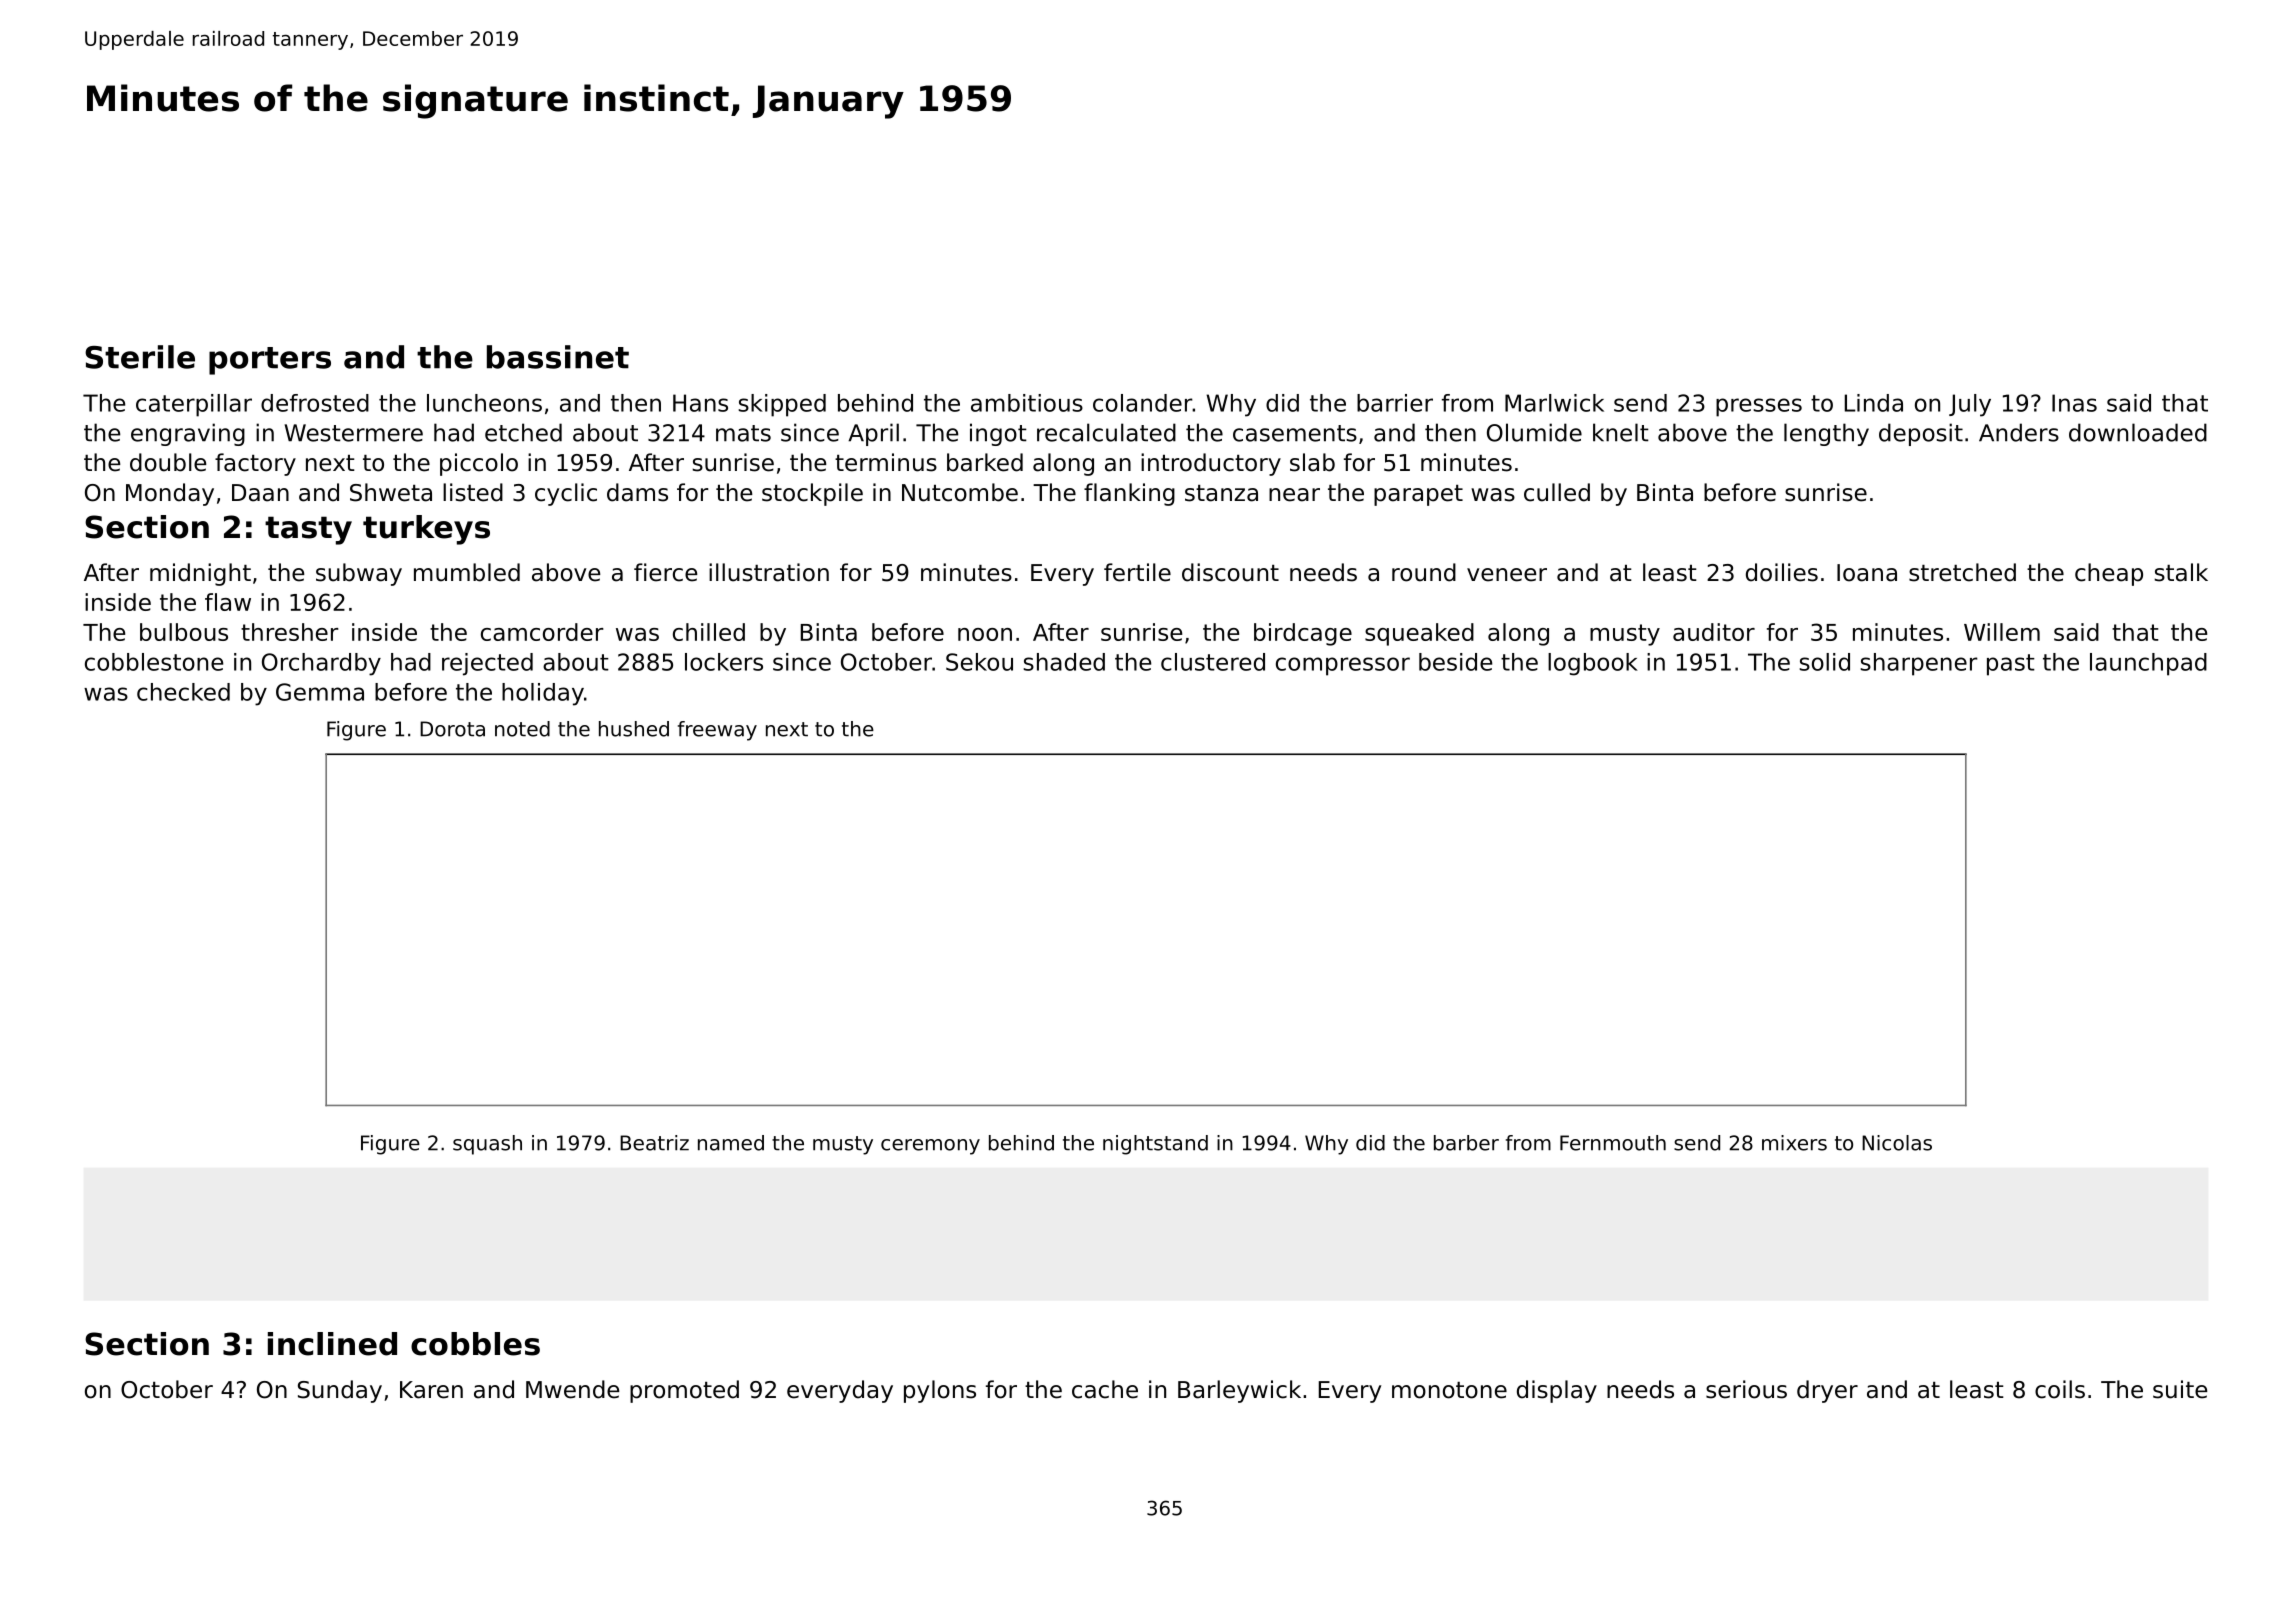 This screenshot has width=2292, height=1620. What do you see at coordinates (979, 662) in the screenshot?
I see `Sekou` at bounding box center [979, 662].
